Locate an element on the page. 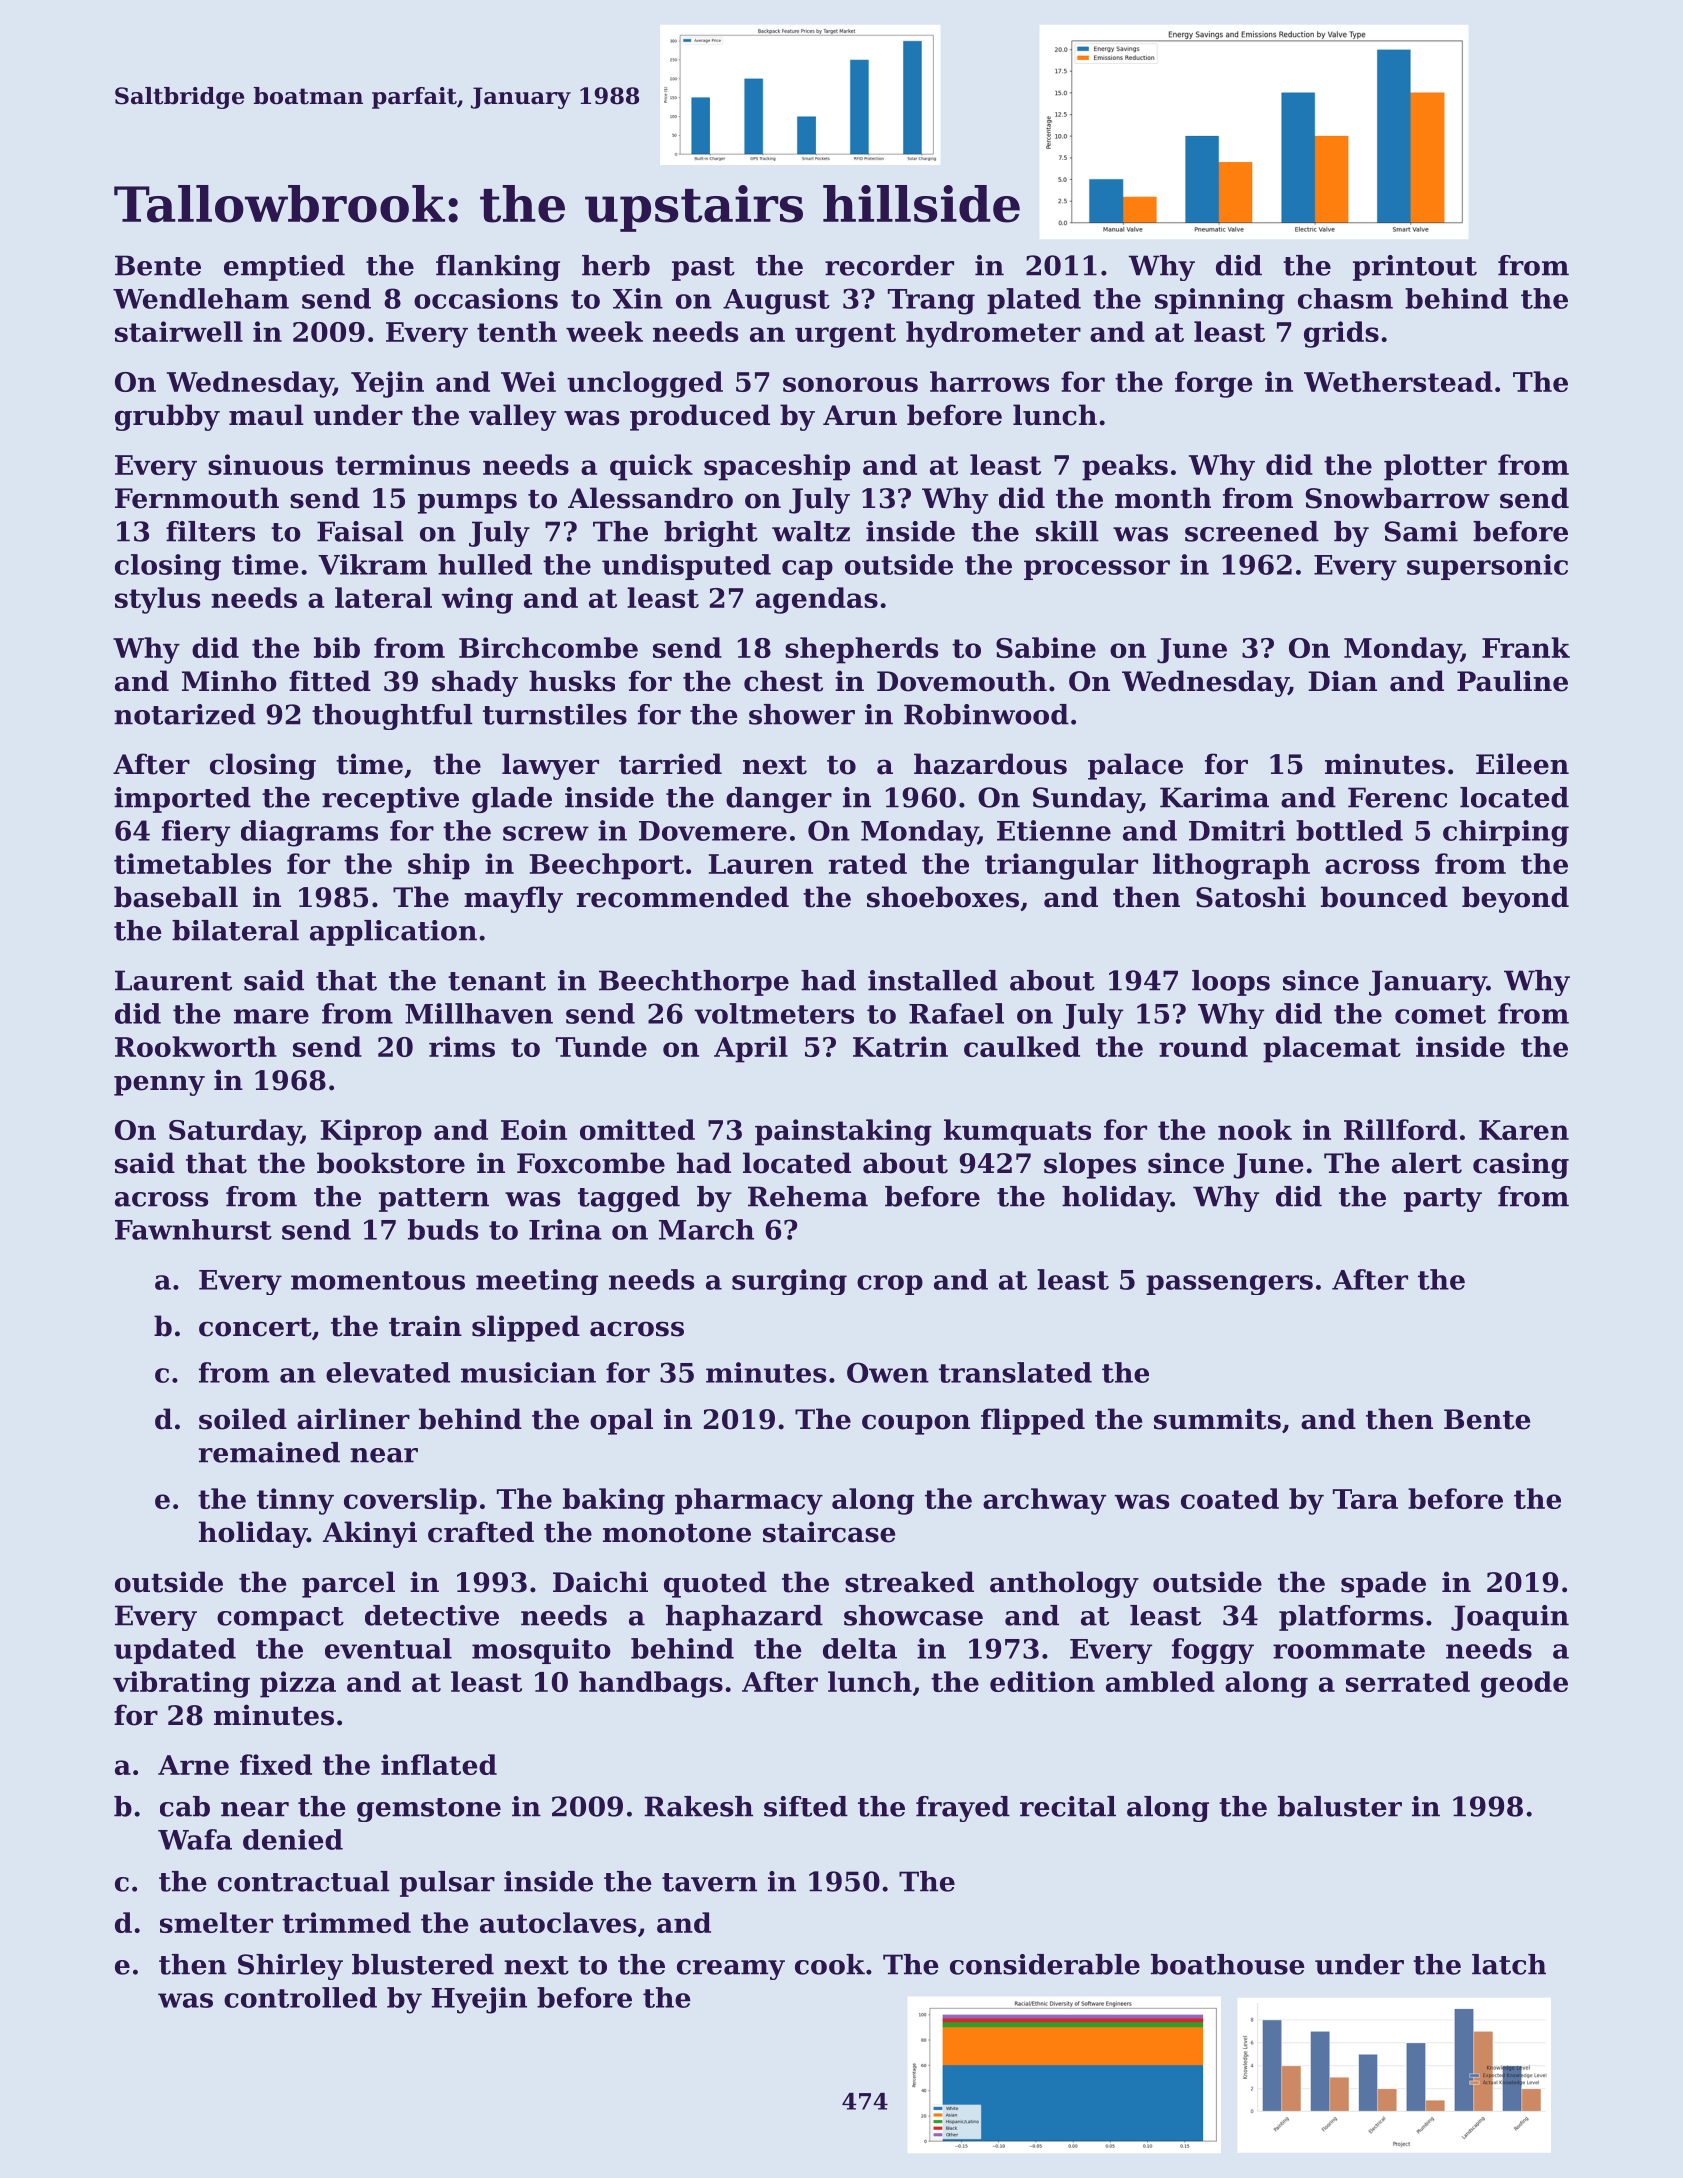 The width and height of the page is (1683, 2178). plotter is located at coordinates (1435, 467).
